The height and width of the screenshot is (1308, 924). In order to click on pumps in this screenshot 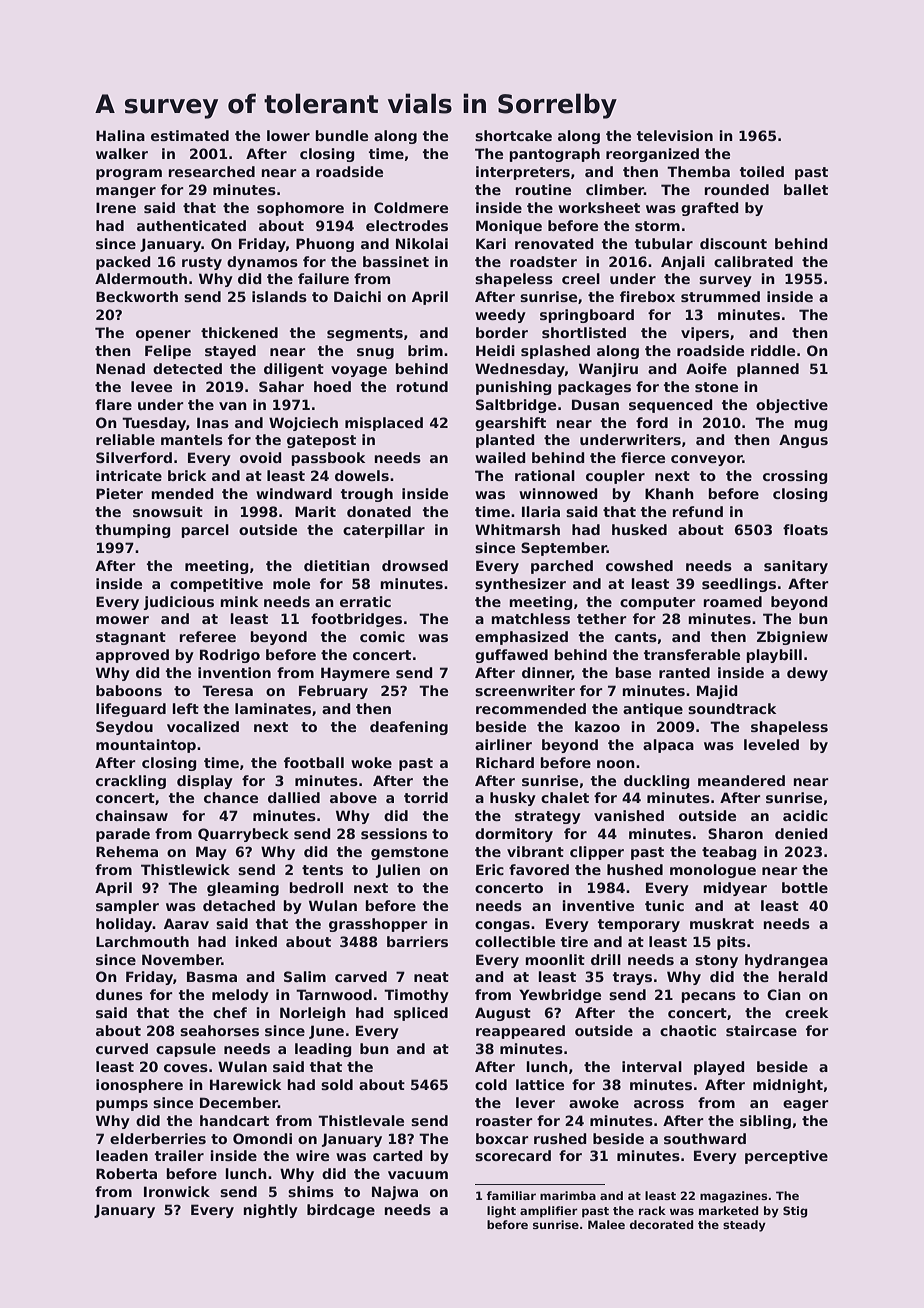, I will do `click(122, 1105)`.
